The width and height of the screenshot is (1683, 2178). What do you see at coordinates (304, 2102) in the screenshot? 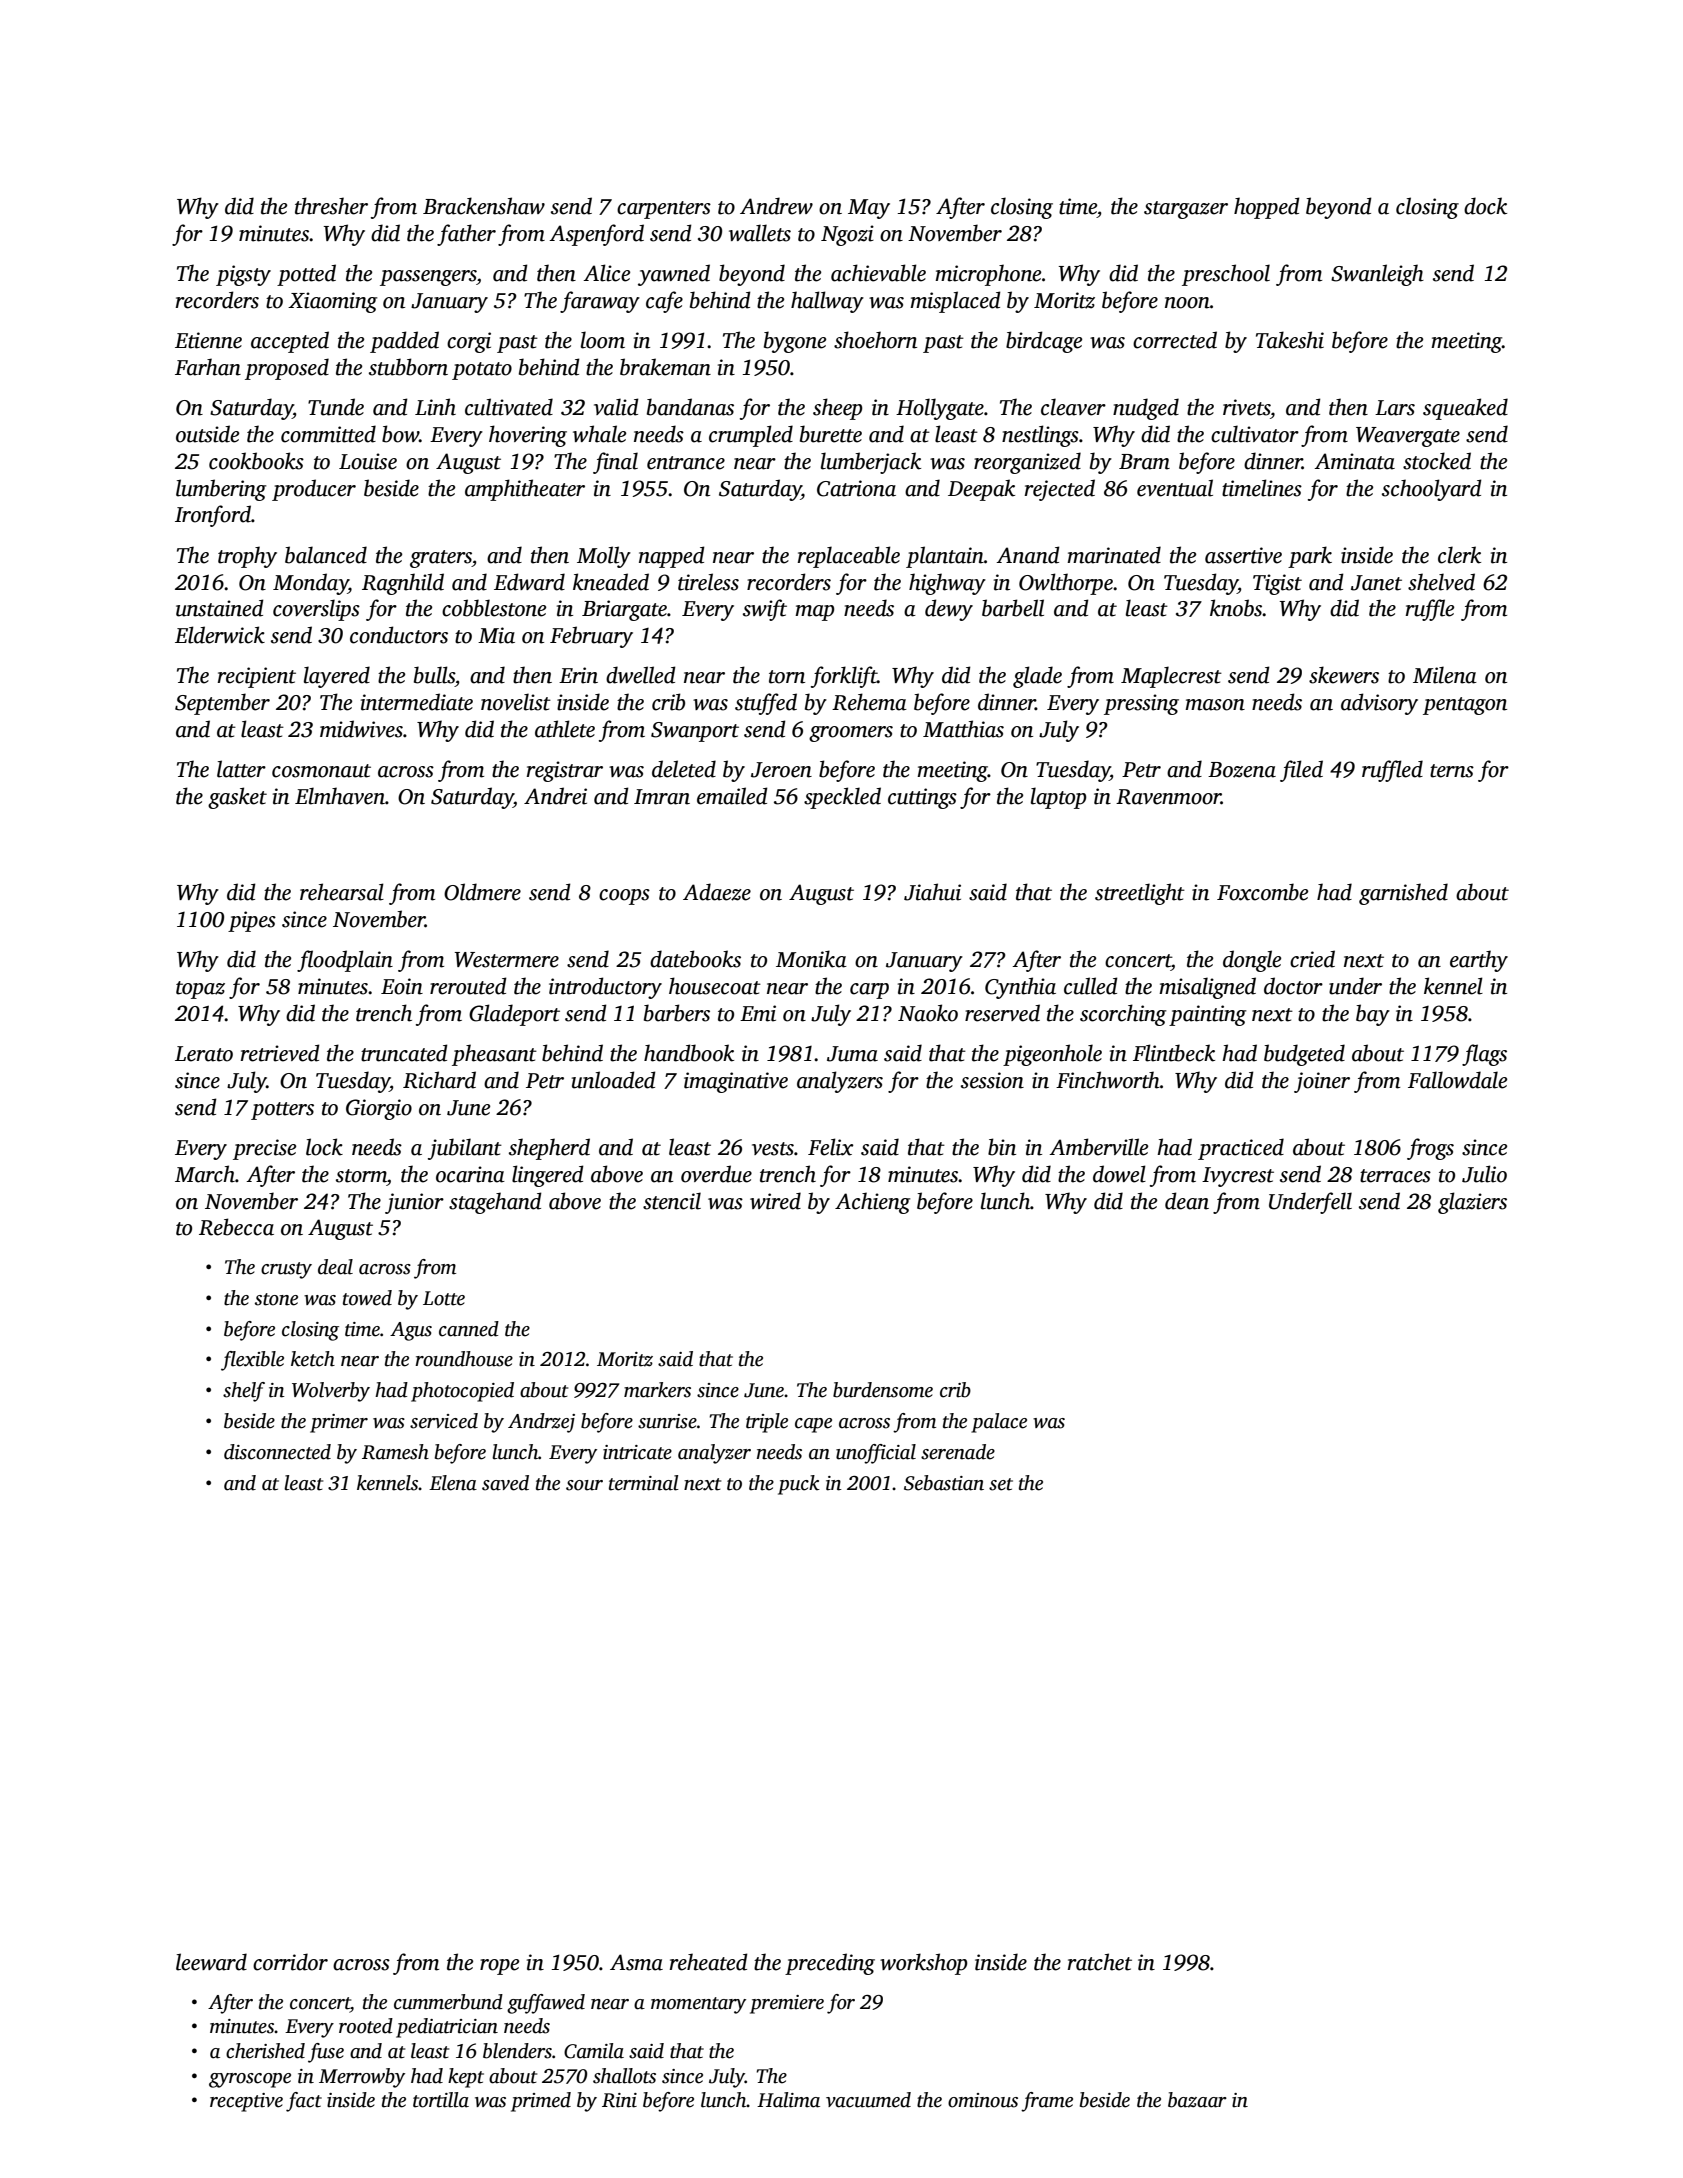
I see `fact` at bounding box center [304, 2102].
